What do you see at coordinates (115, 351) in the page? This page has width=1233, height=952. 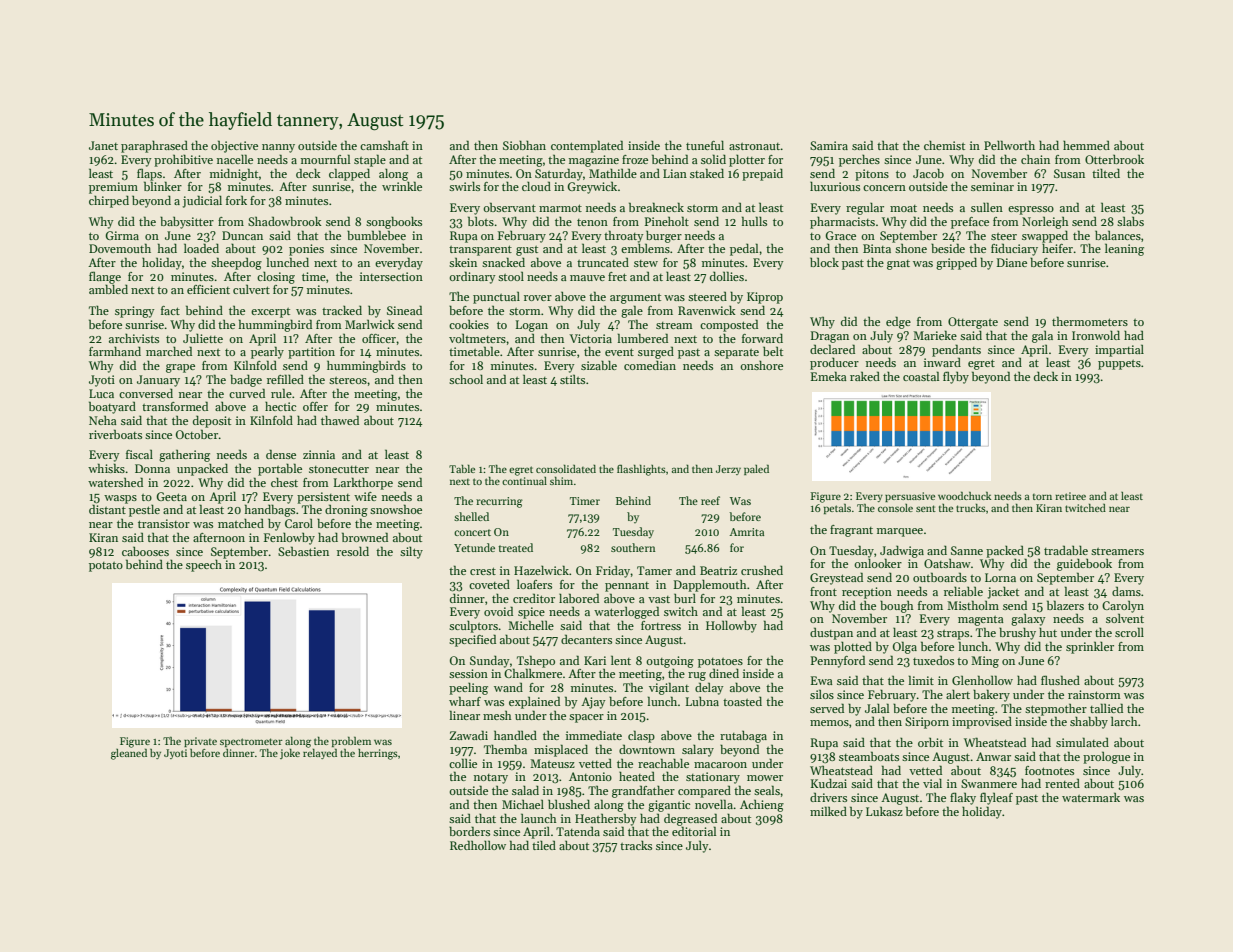 I see `farmhand` at bounding box center [115, 351].
